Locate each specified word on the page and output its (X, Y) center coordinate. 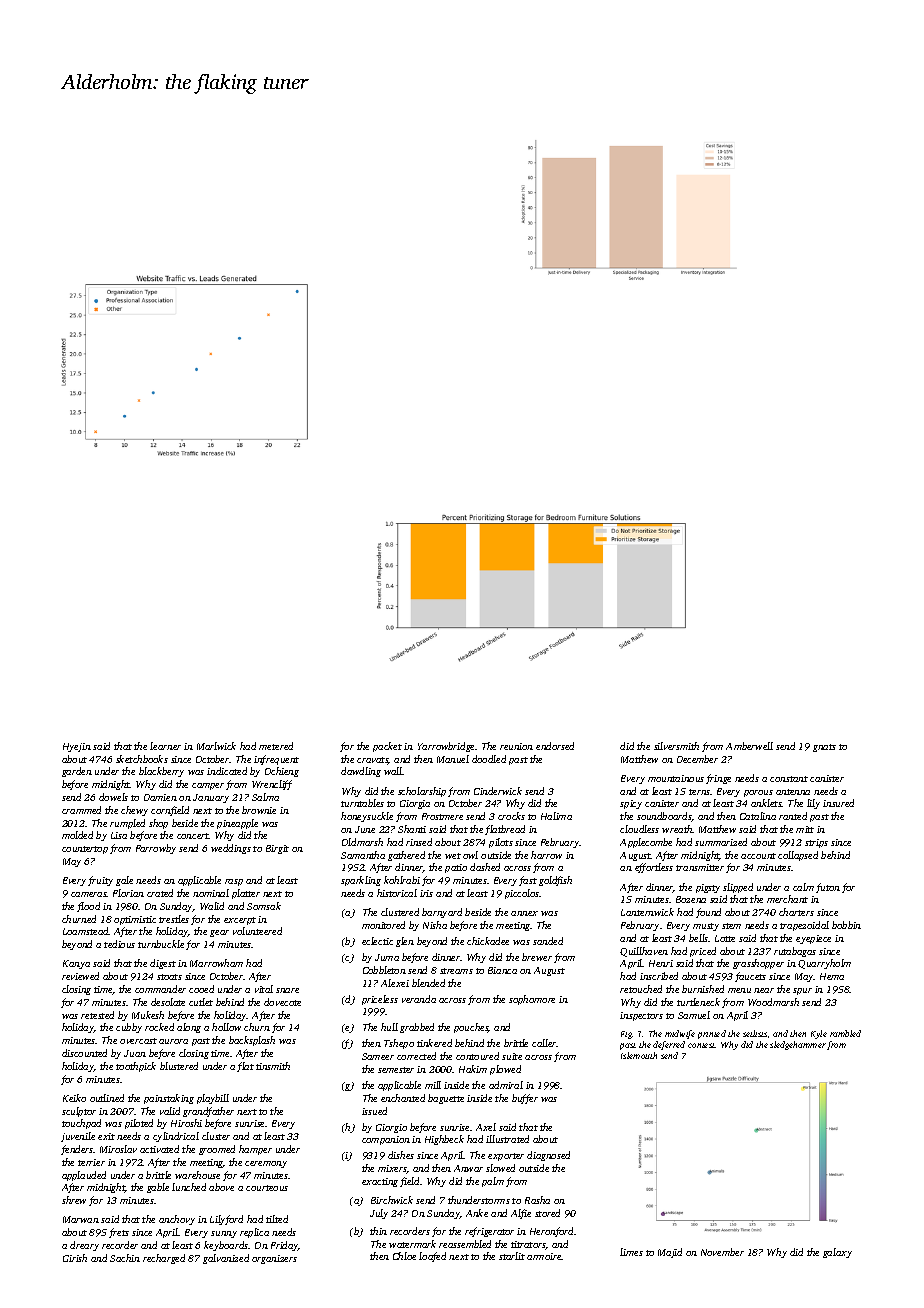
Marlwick (216, 746)
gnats (824, 748)
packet (387, 747)
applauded (84, 1176)
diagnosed (548, 1156)
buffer (525, 1099)
